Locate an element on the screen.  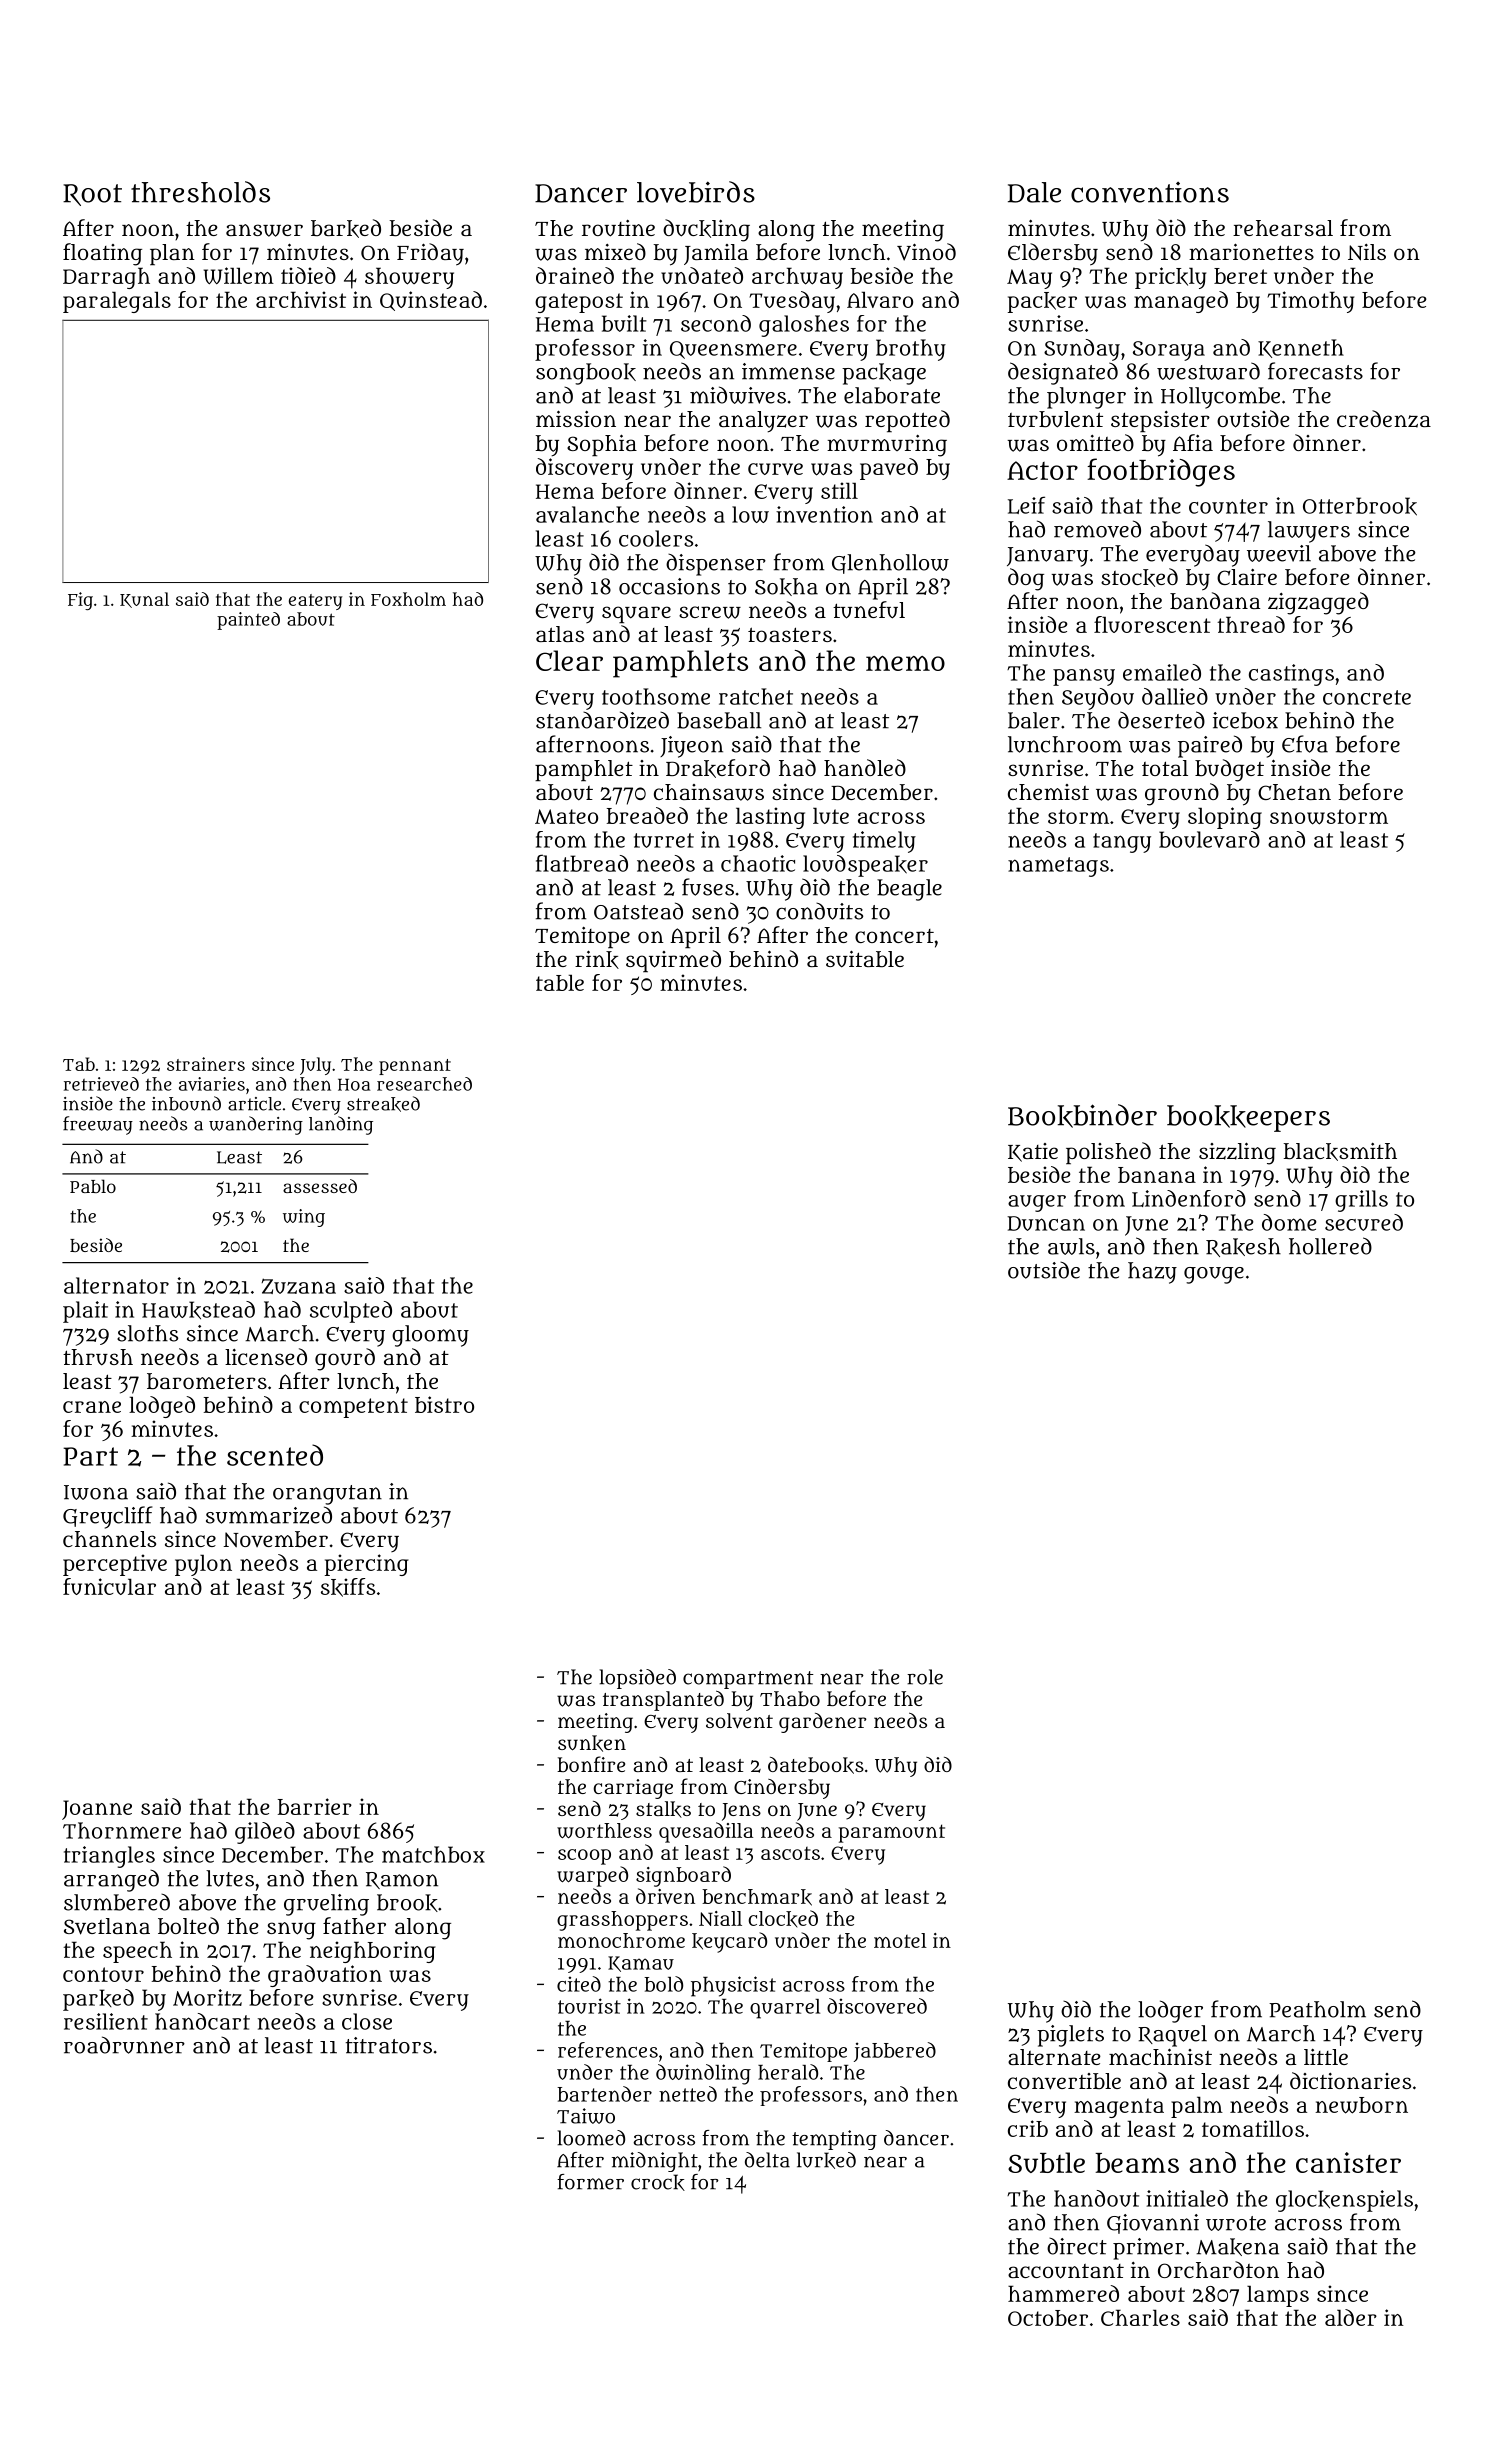
Thabo is located at coordinates (790, 1698).
